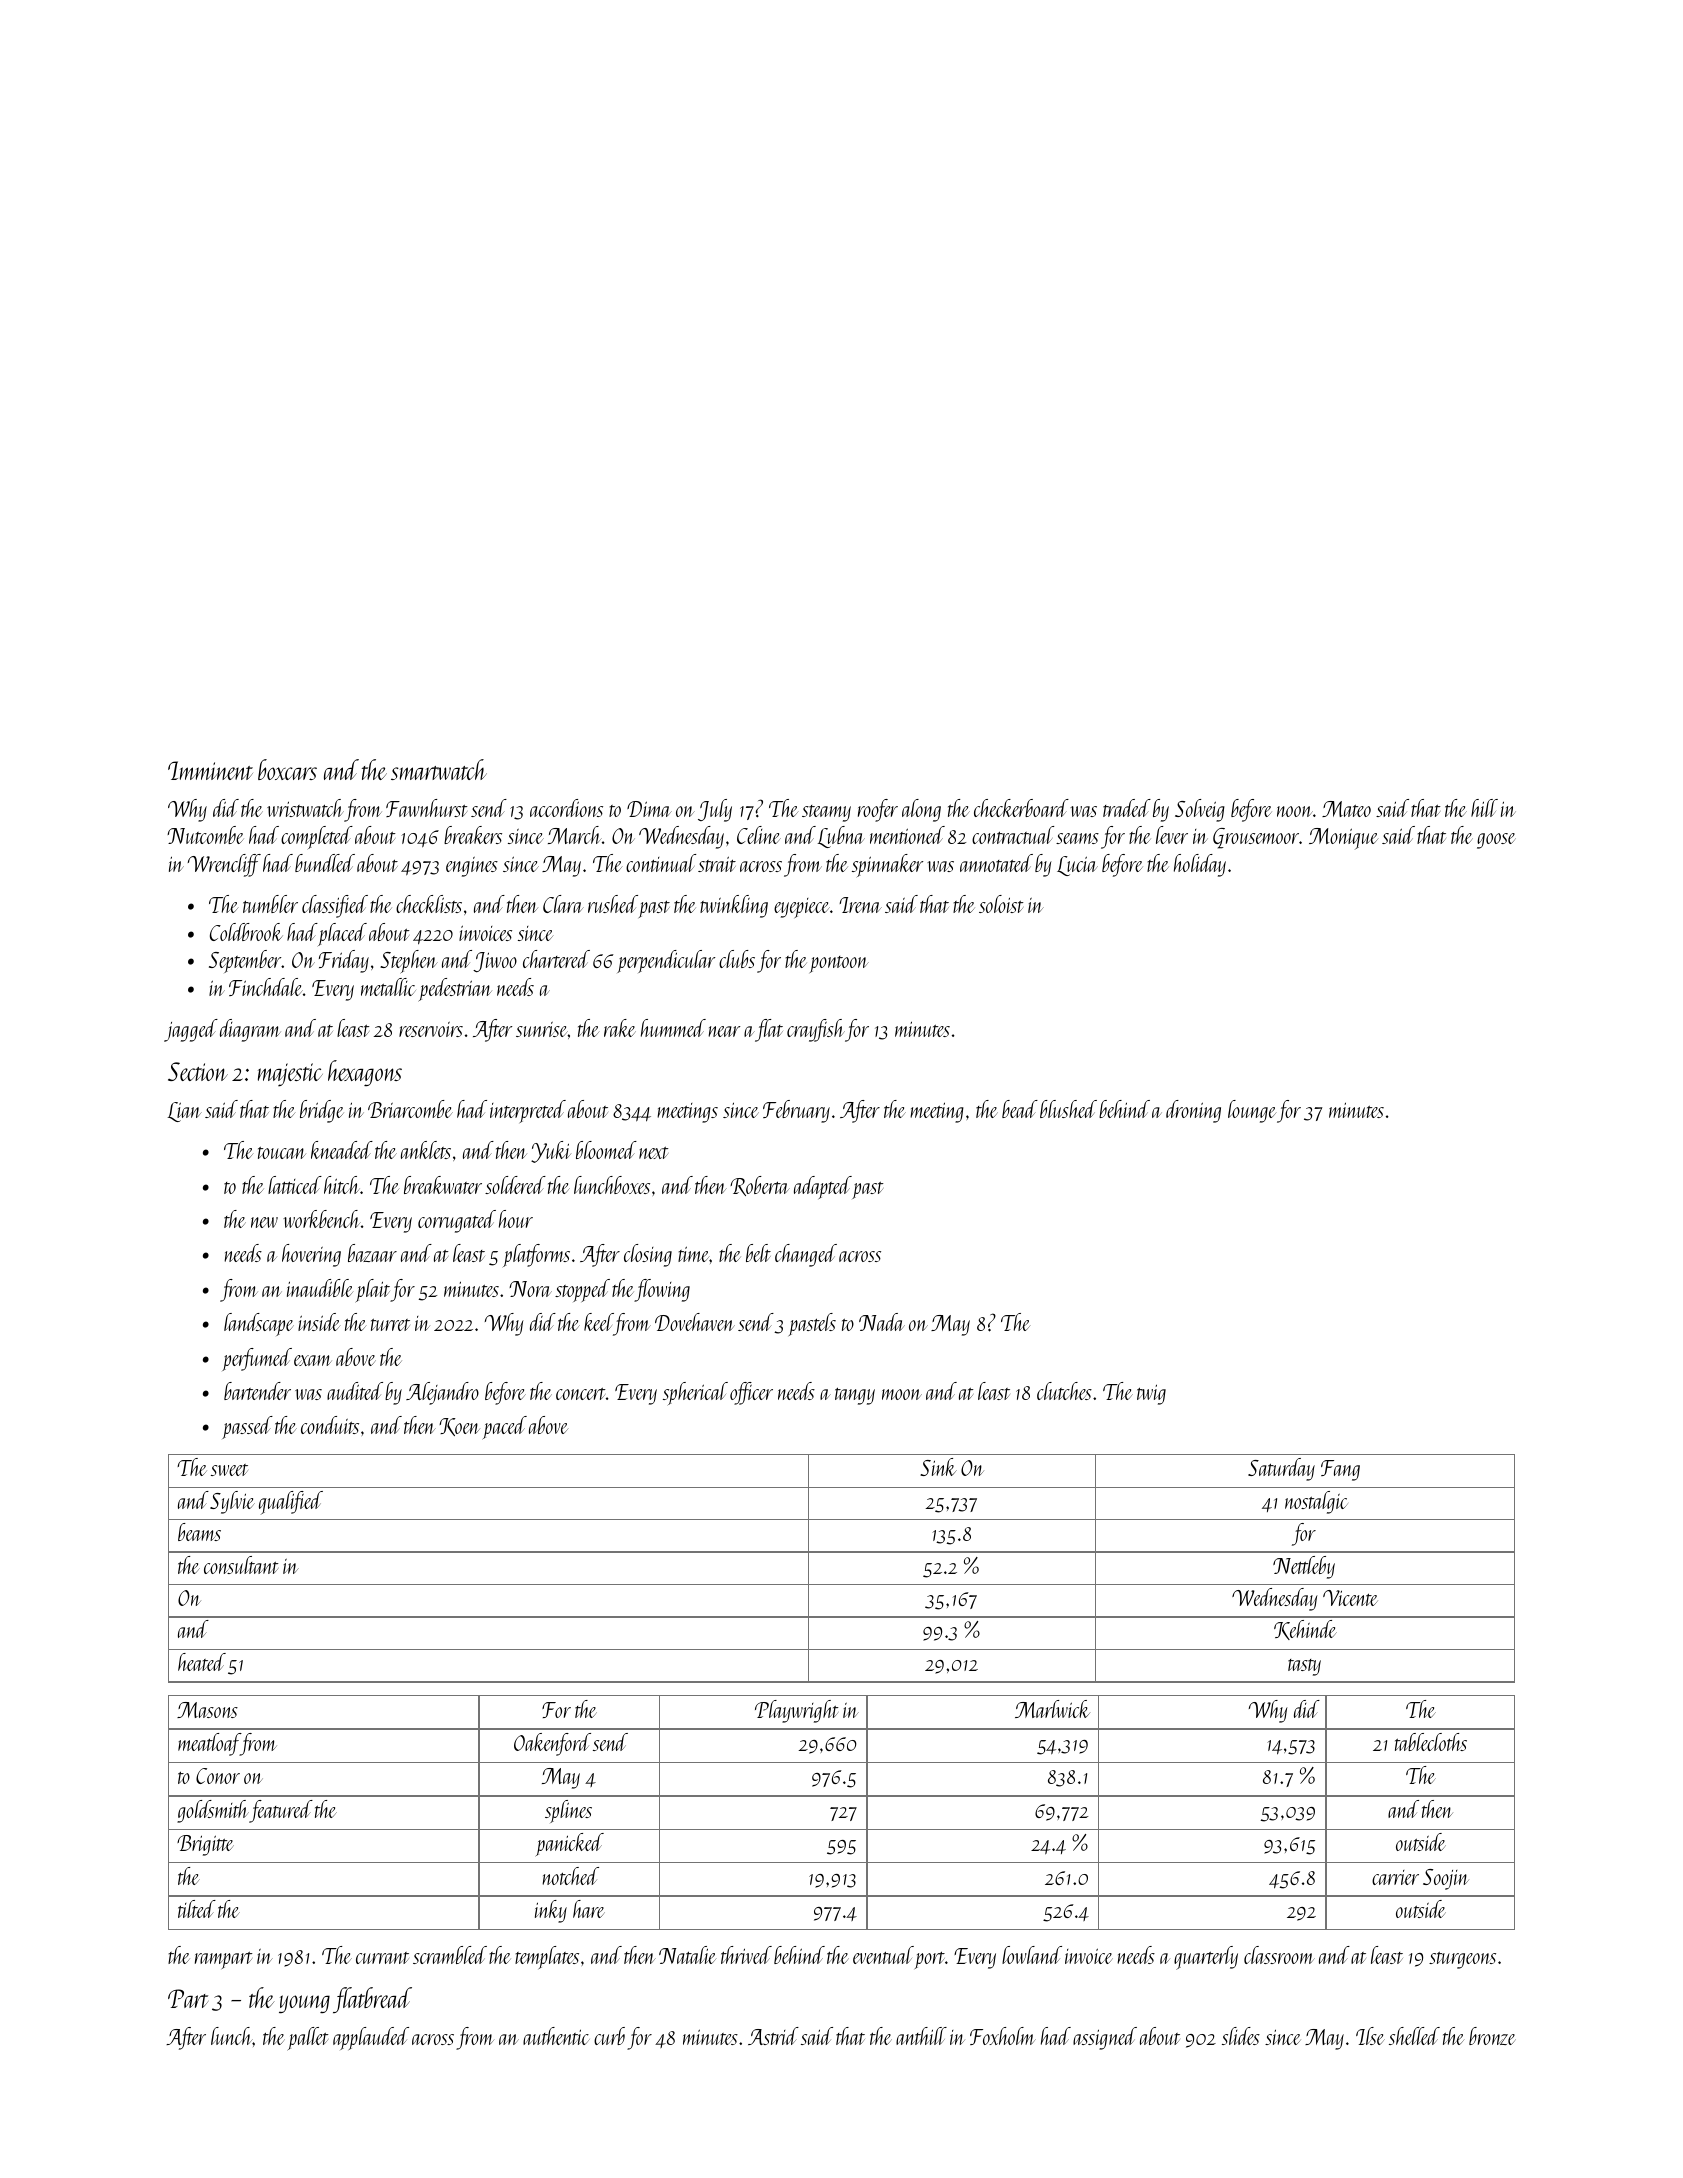 This screenshot has width=1683, height=2178. Describe the element at coordinates (1395, 1877) in the screenshot. I see `carrier` at that location.
